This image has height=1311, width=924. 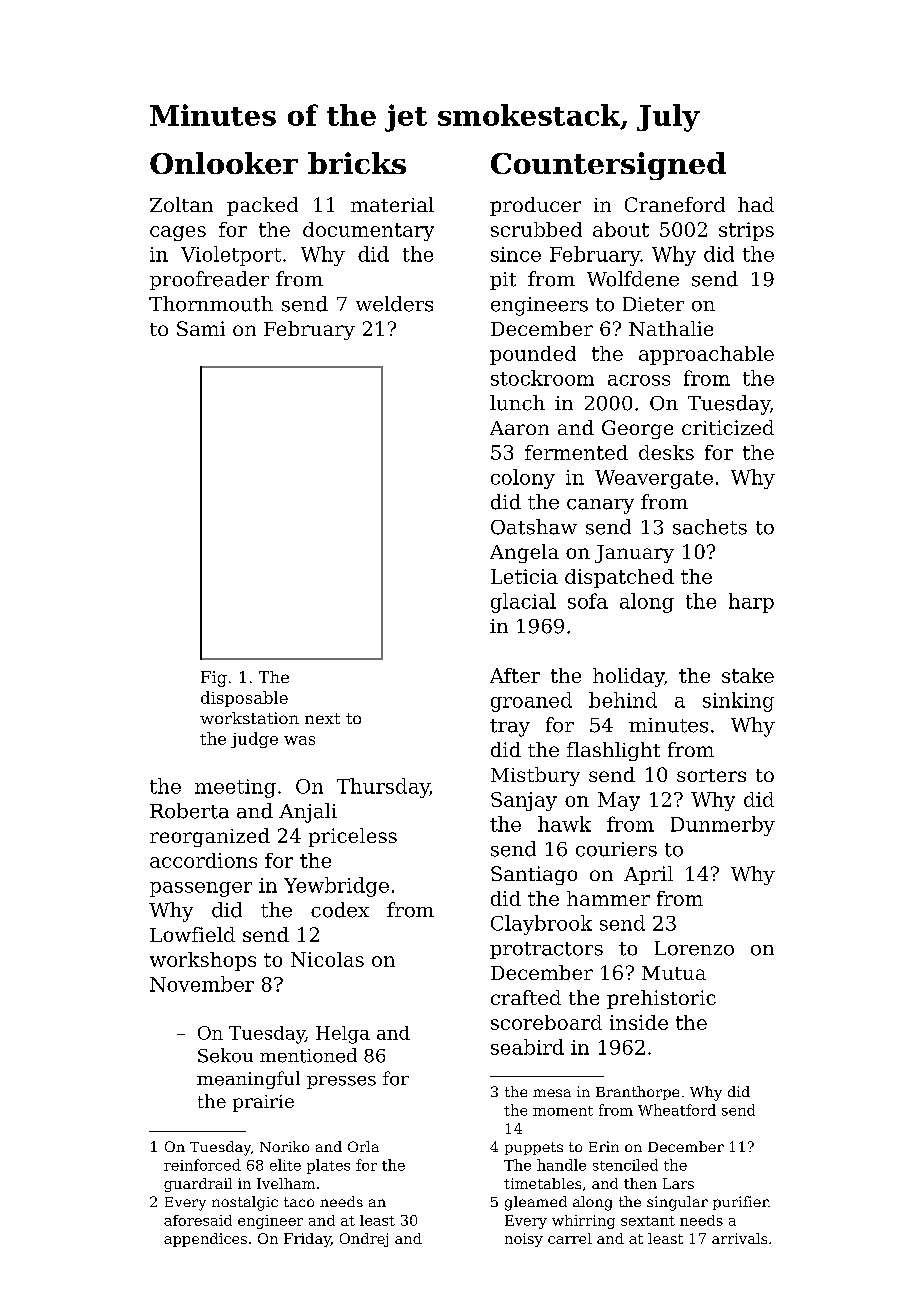 What do you see at coordinates (739, 1238) in the image?
I see `arrivals` at bounding box center [739, 1238].
